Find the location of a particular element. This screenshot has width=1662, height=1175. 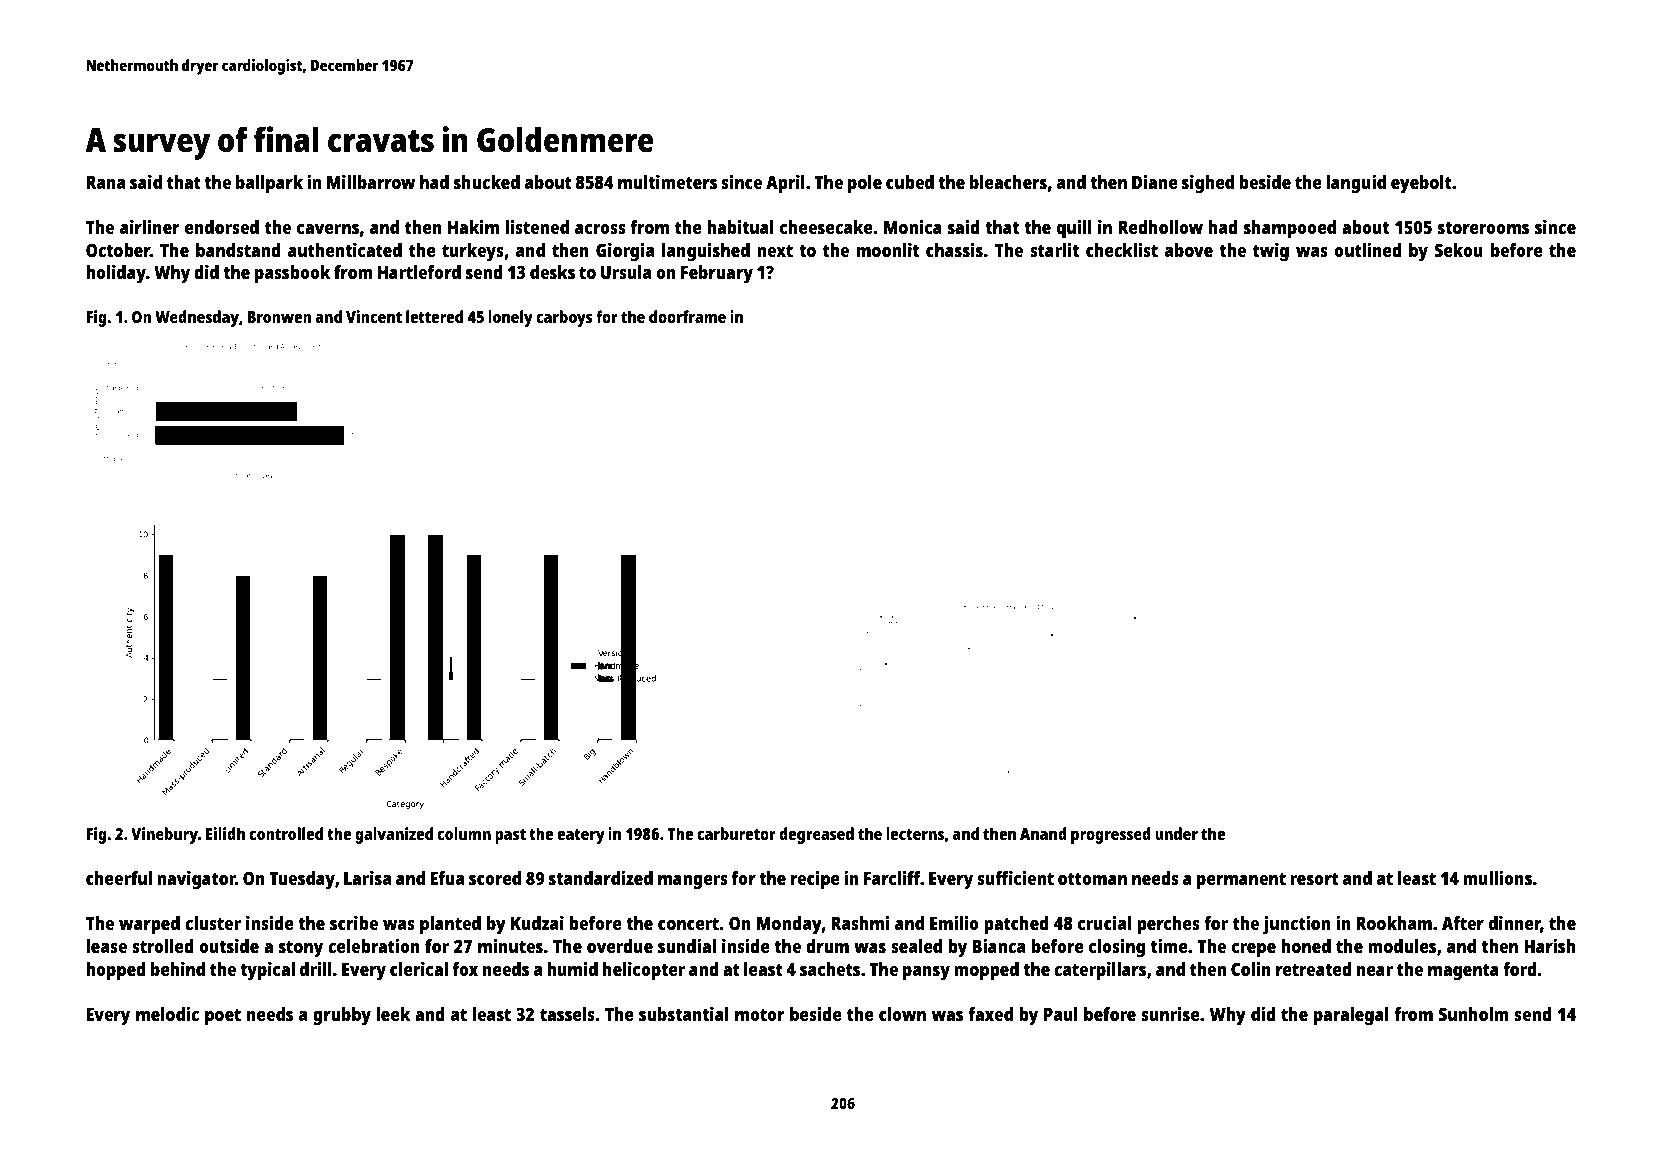

grubby is located at coordinates (342, 1016).
